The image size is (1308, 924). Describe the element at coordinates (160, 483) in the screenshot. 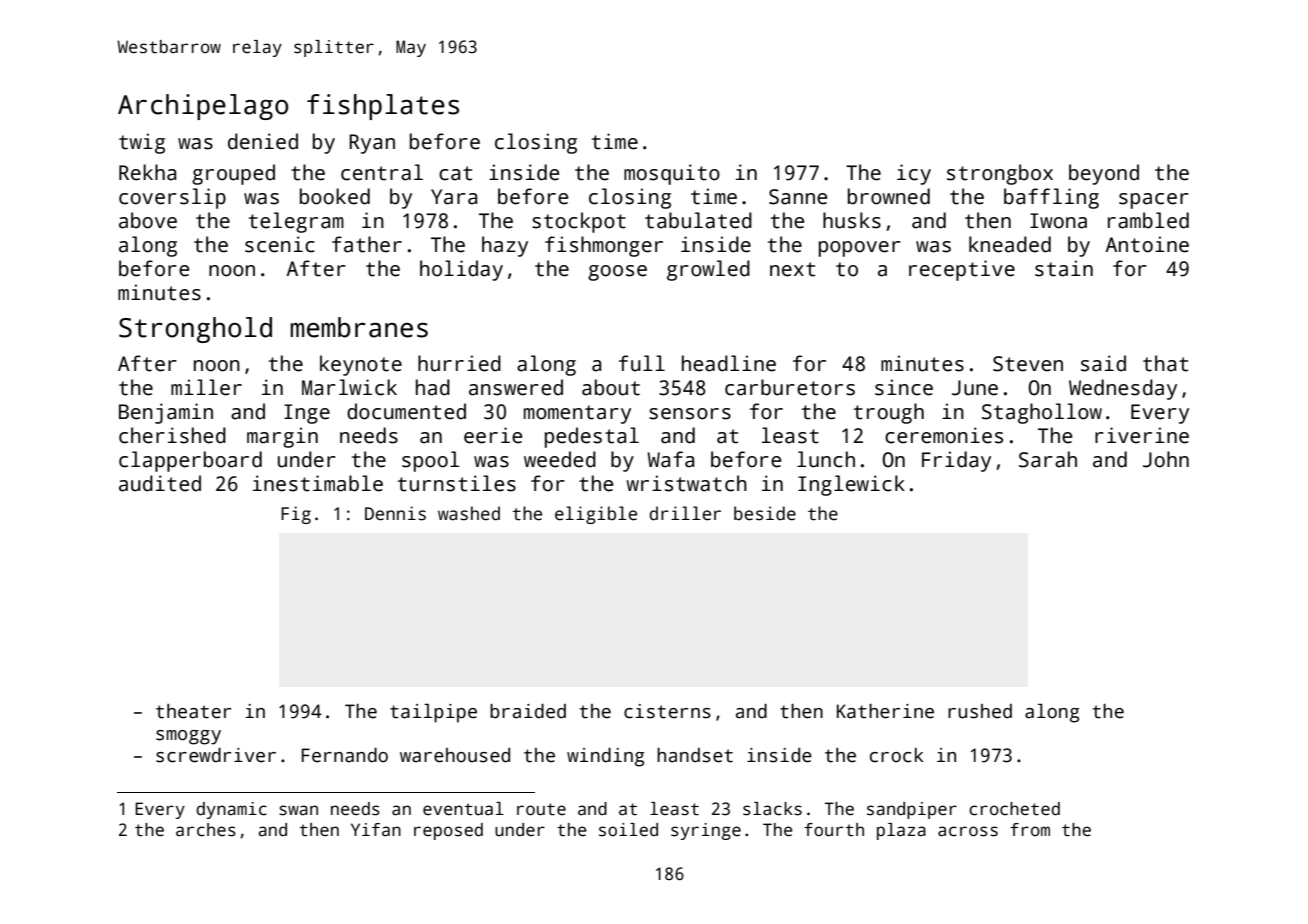

I see `audited` at that location.
